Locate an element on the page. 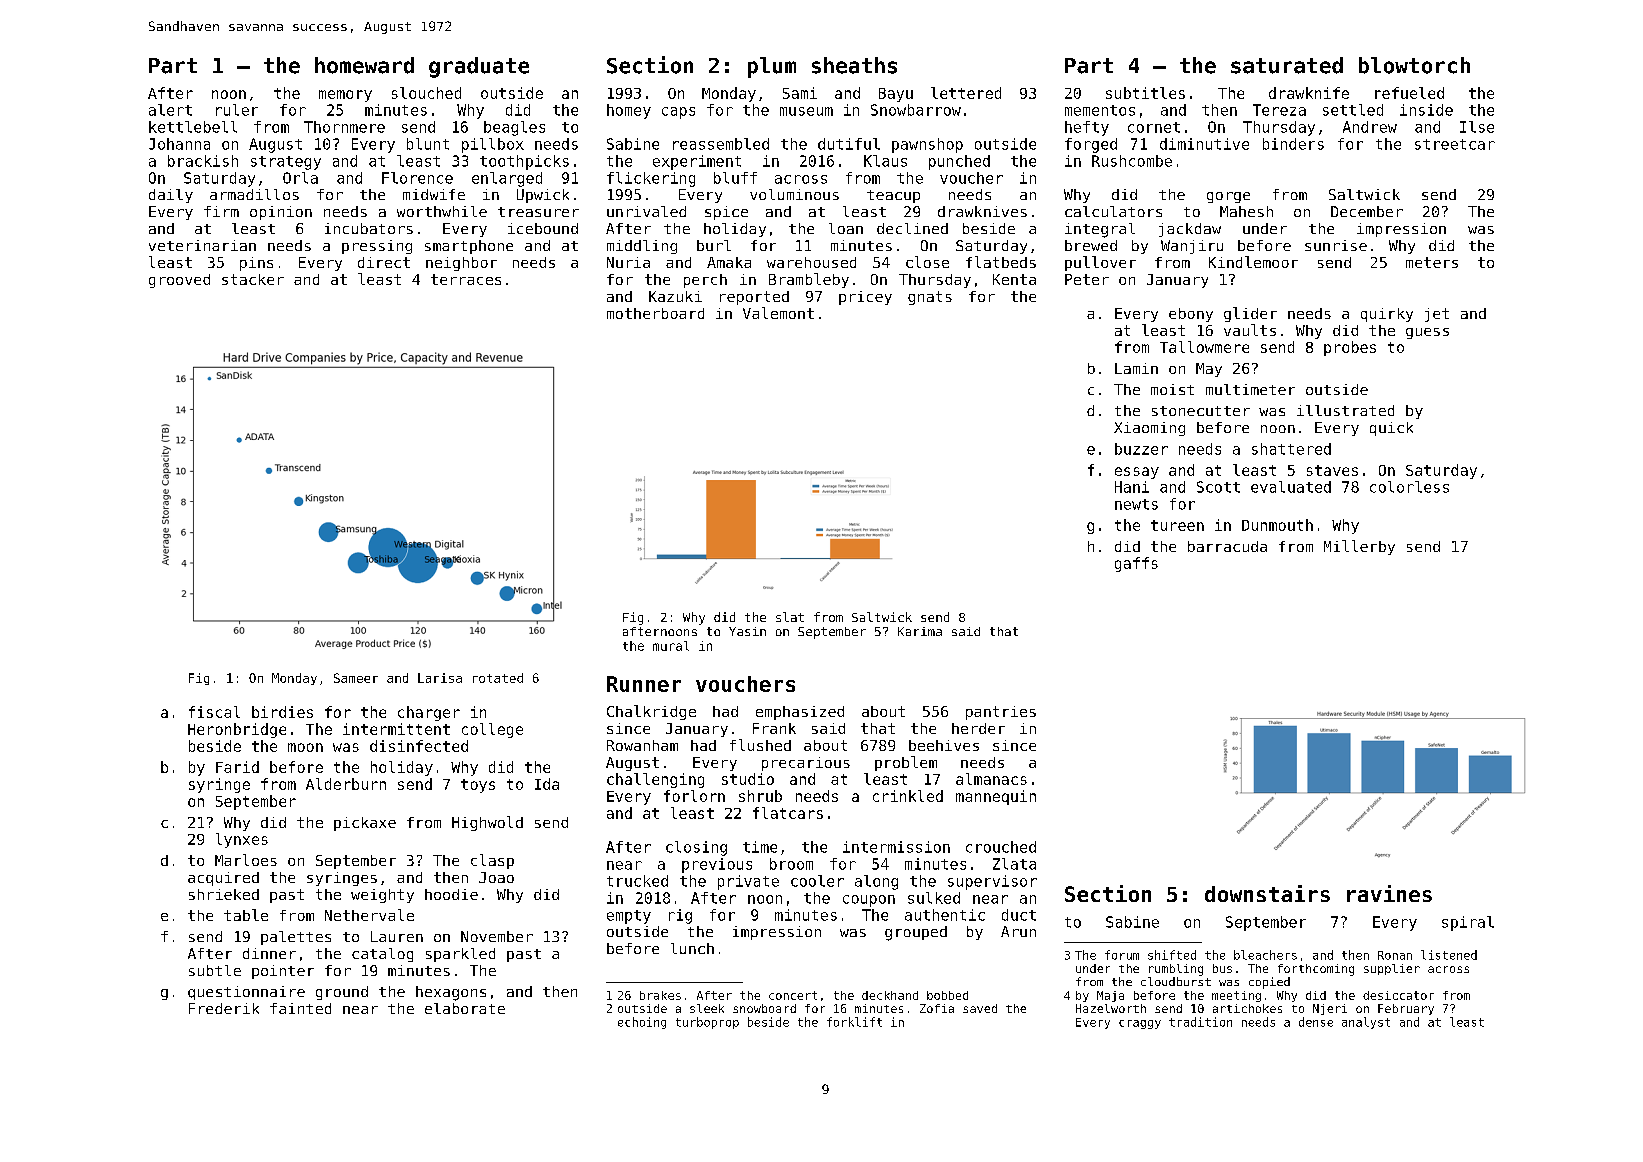 The height and width of the document is (1162, 1643). slat is located at coordinates (790, 617).
